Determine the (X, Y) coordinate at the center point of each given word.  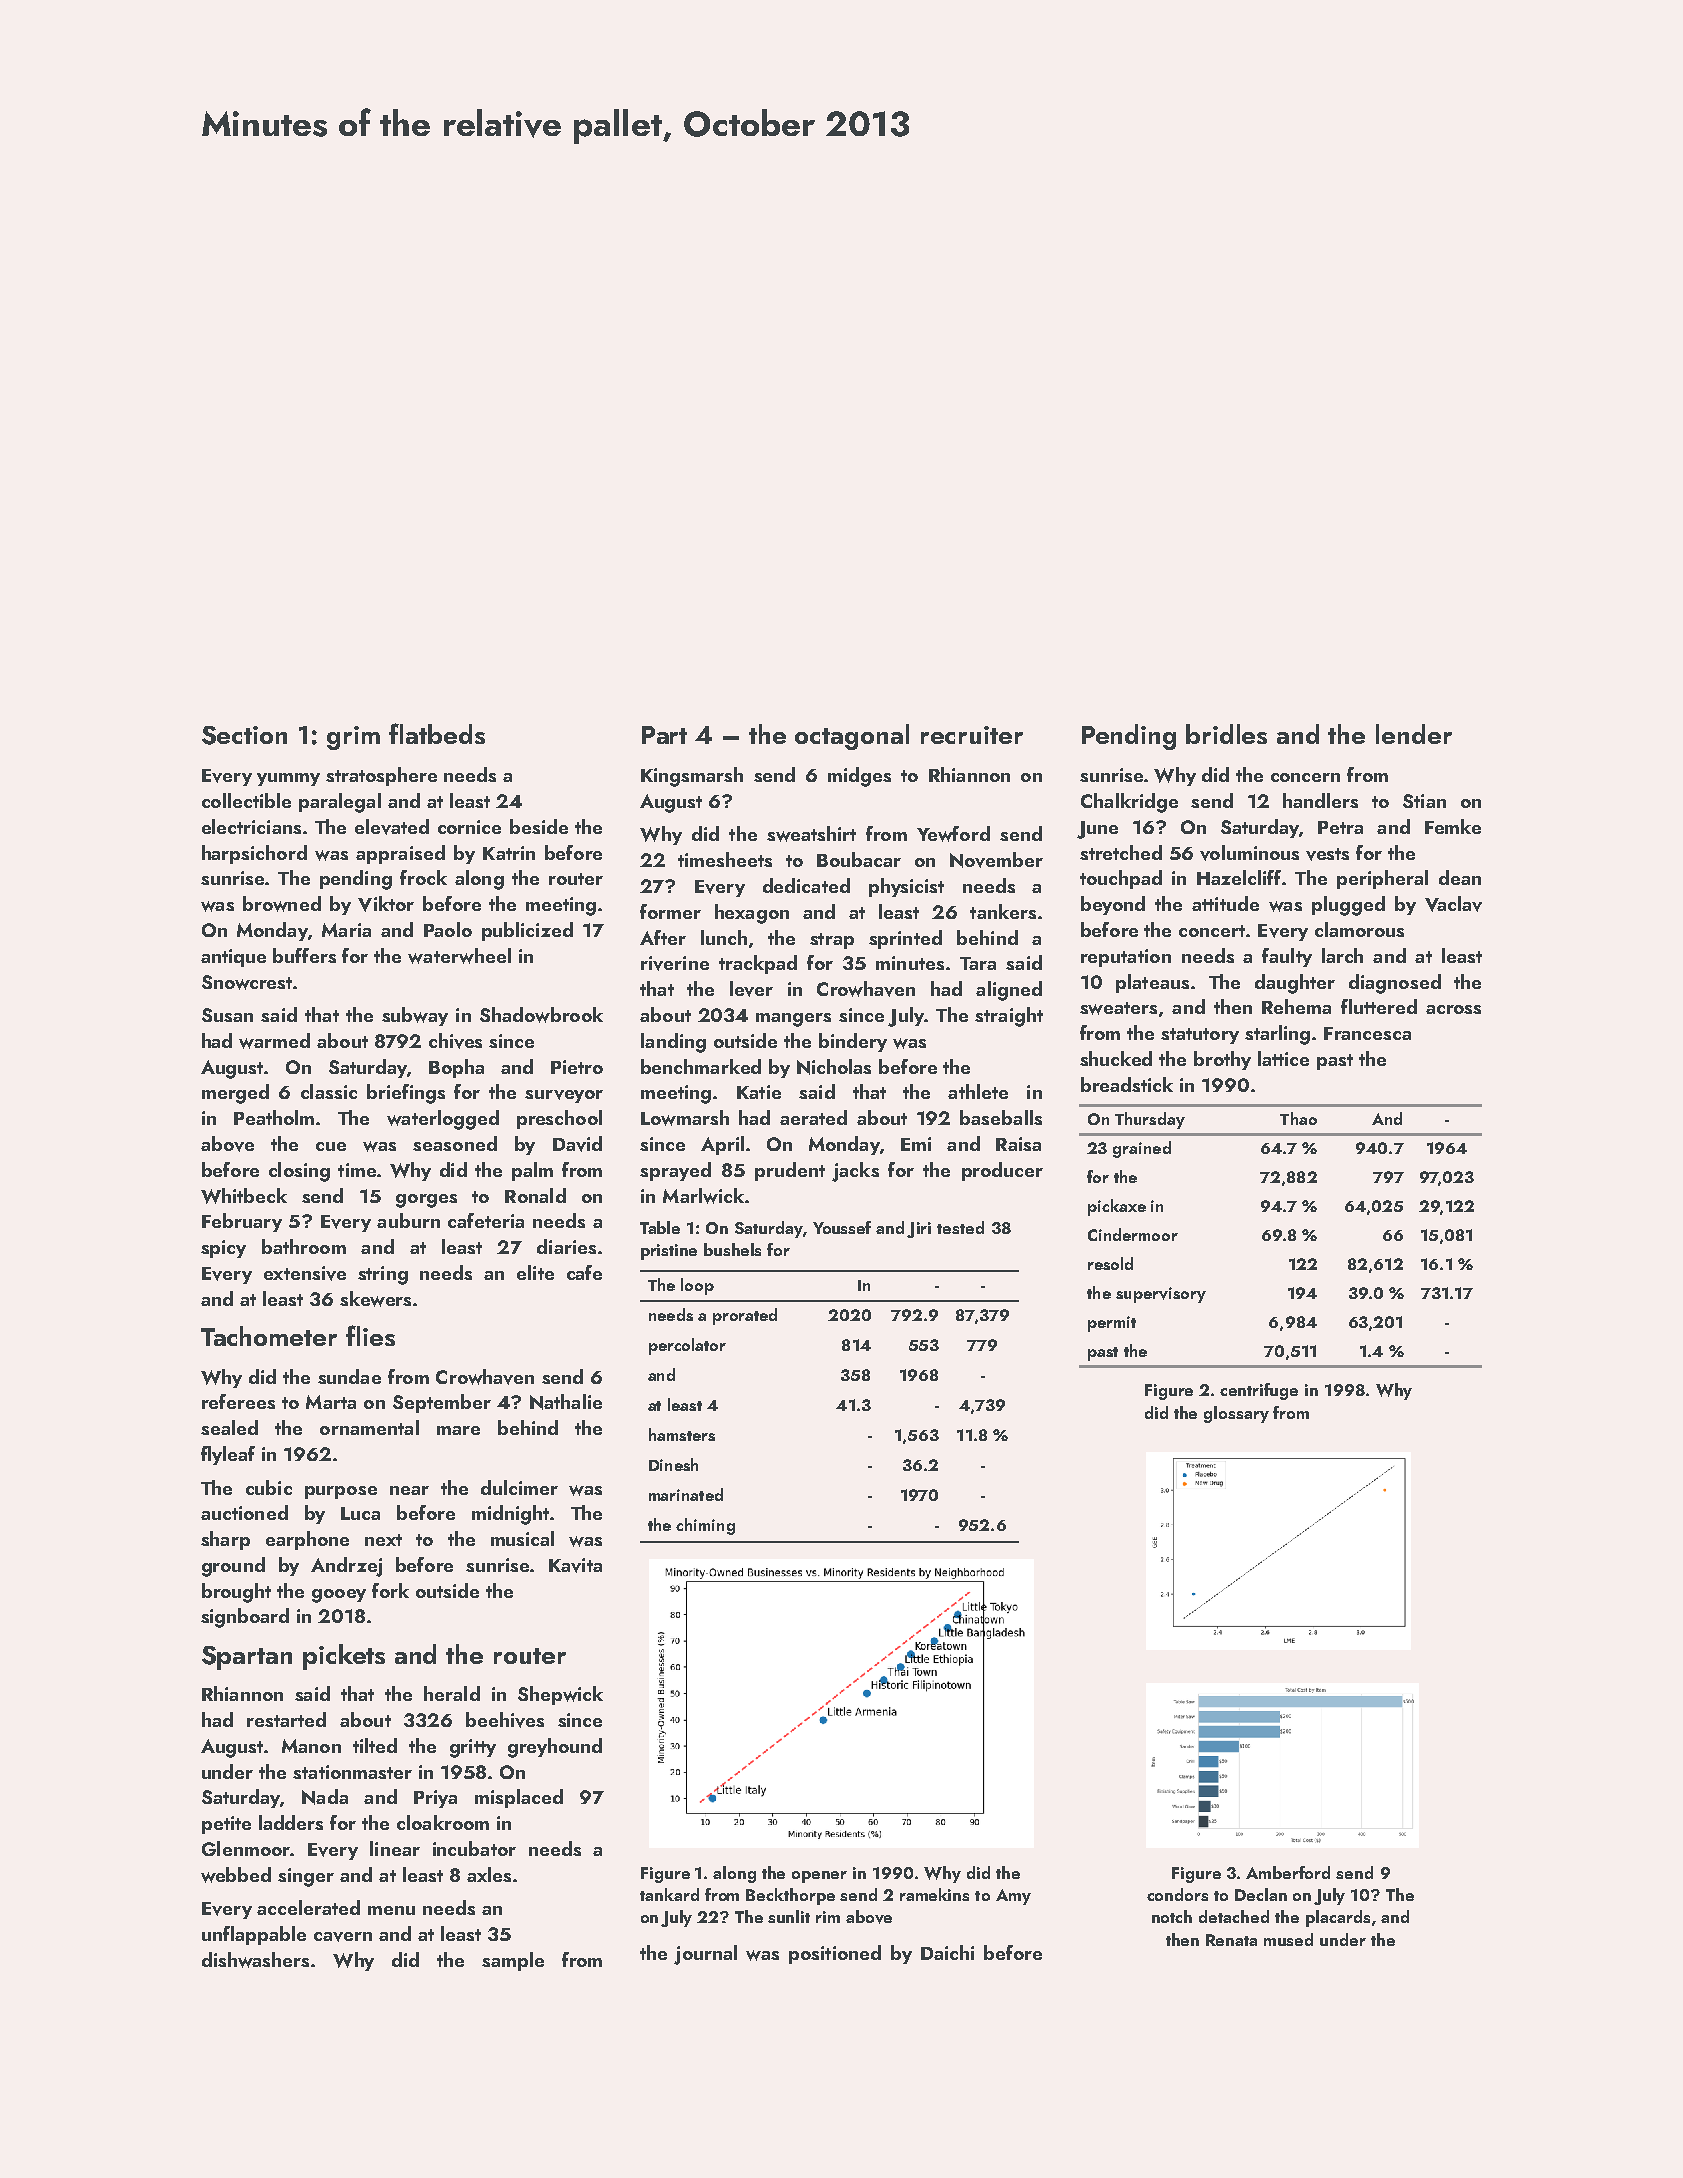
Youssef (842, 1227)
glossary (1236, 1414)
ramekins (934, 1894)
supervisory (1161, 1295)
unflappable (254, 1935)
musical (522, 1538)
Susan (227, 1015)
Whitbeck (244, 1196)
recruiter (972, 735)
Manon (311, 1746)
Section (244, 735)
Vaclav (1453, 904)
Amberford (1288, 1872)
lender (1414, 734)
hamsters (682, 1434)
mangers (793, 1020)
